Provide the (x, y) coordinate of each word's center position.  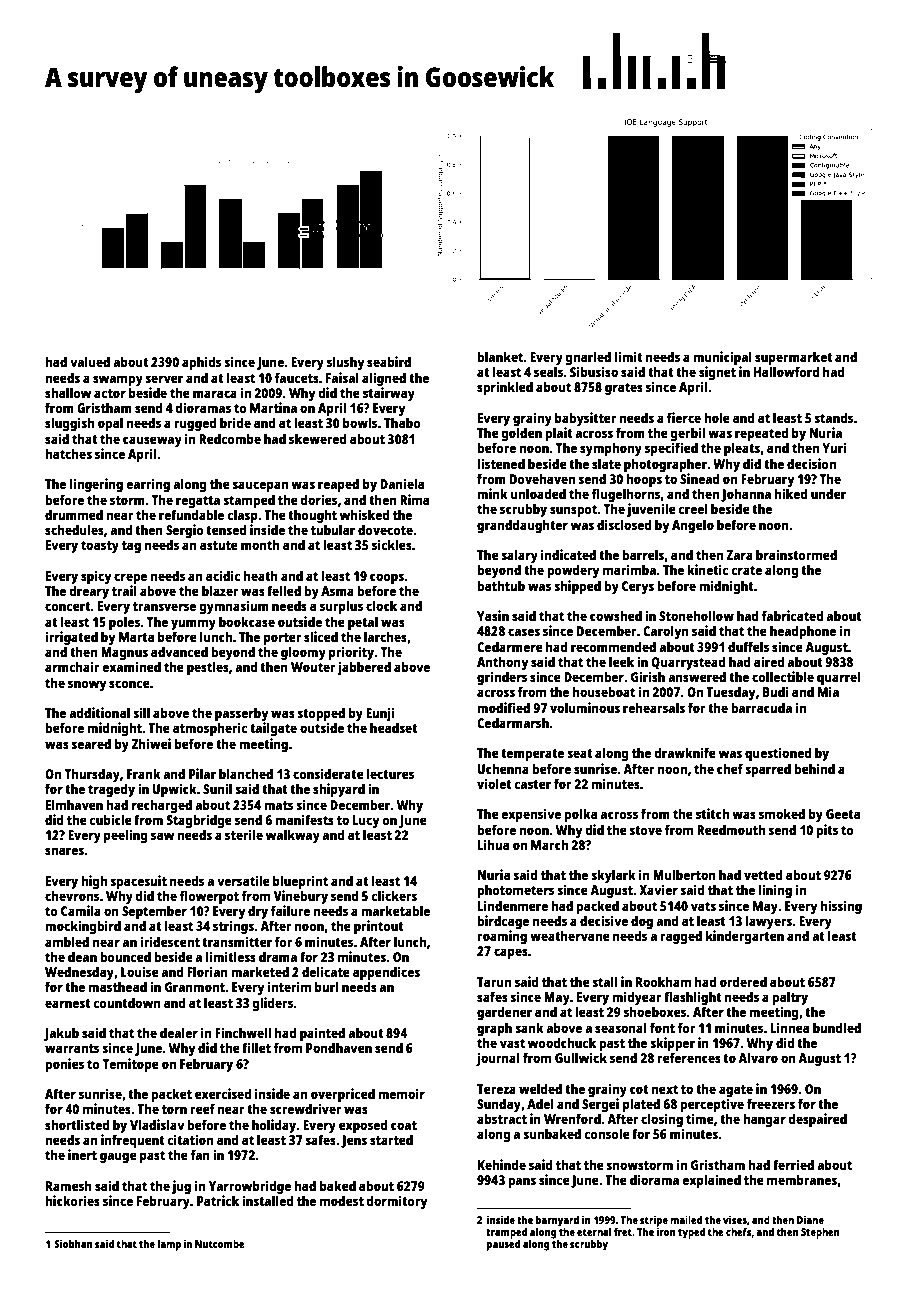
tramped (506, 1233)
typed (691, 1233)
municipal (722, 358)
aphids (201, 363)
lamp (169, 1245)
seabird (389, 361)
